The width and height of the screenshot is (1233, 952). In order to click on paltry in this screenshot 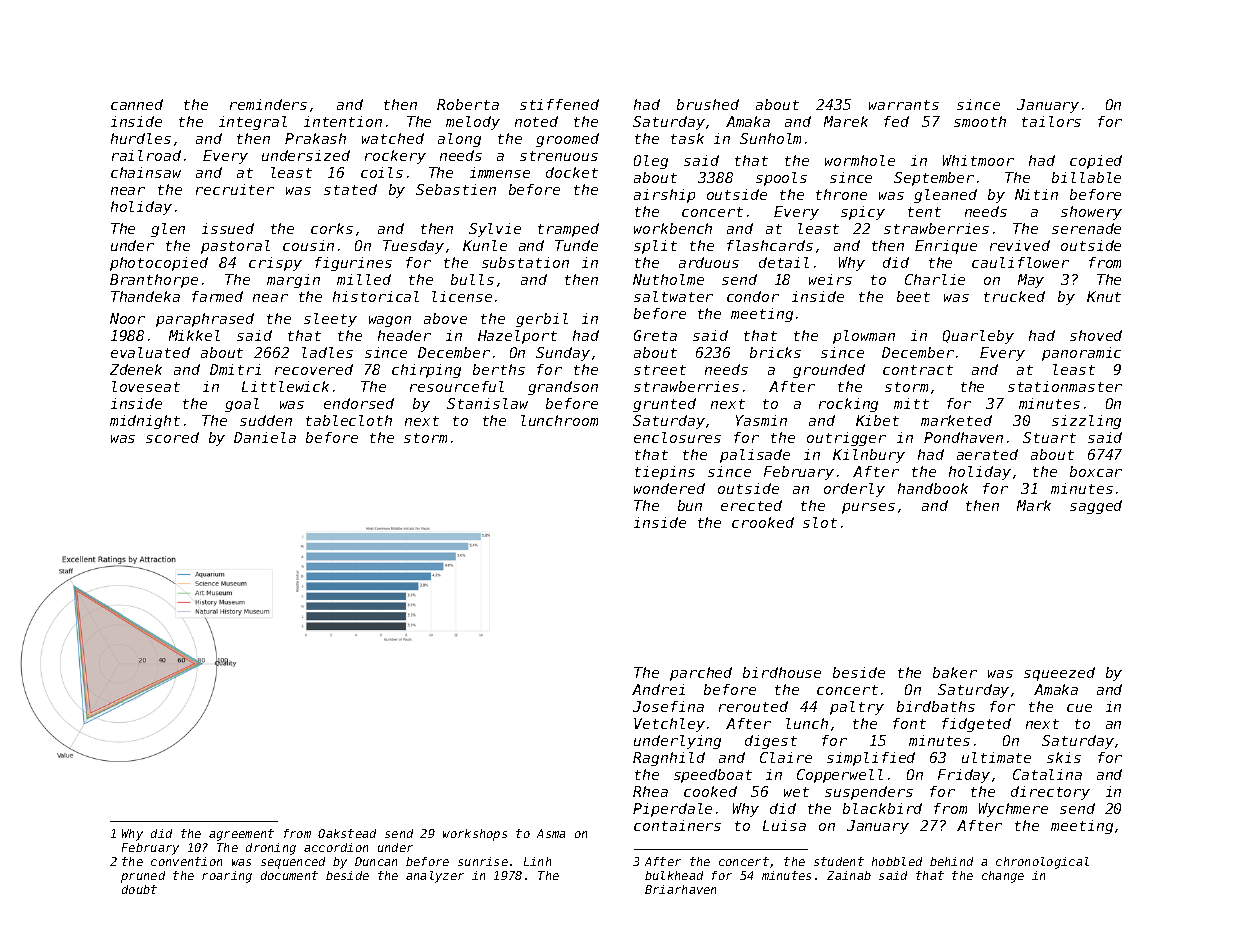, I will do `click(857, 708)`.
